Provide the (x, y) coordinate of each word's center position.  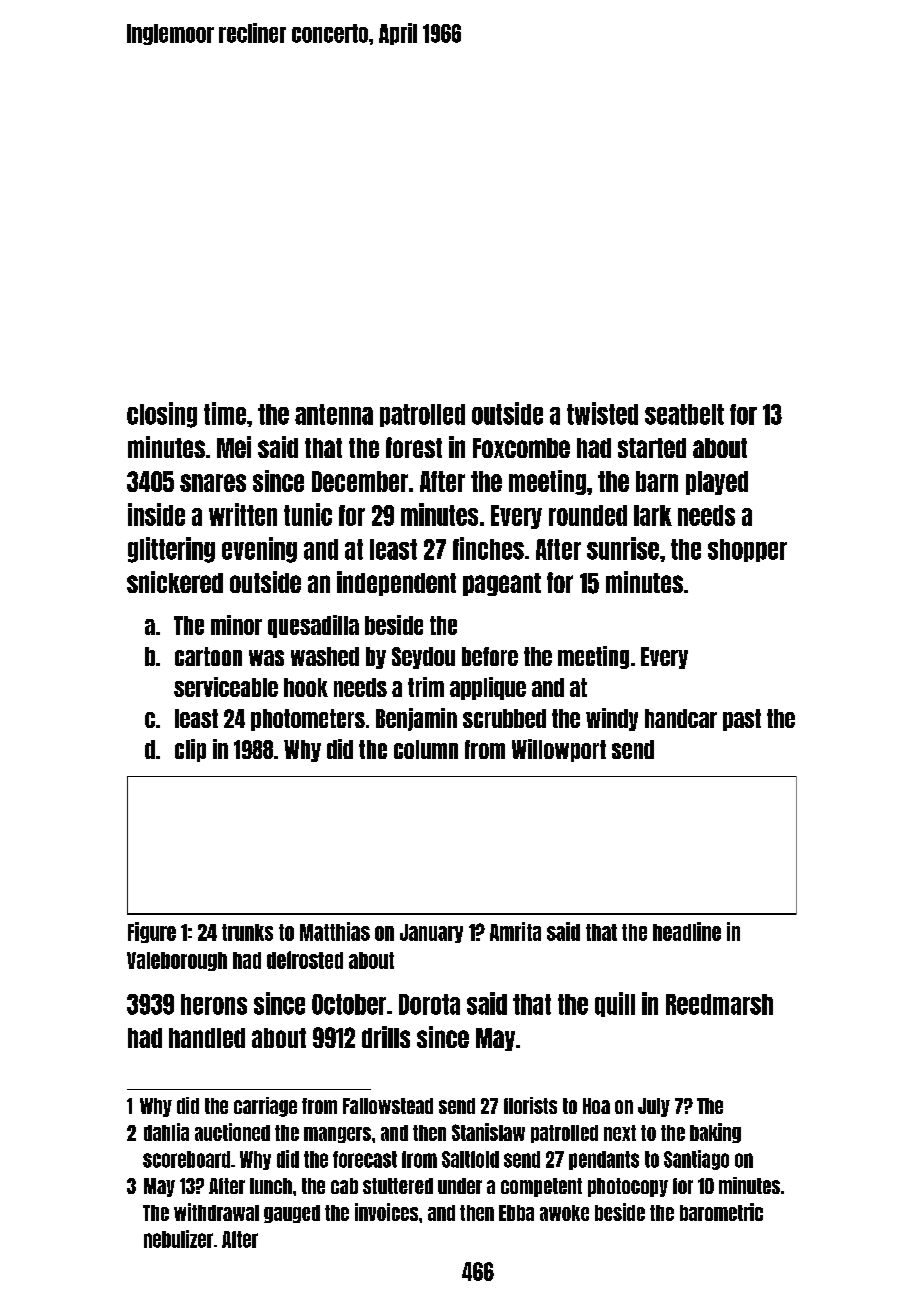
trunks (247, 932)
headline (687, 931)
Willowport (559, 750)
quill (615, 1004)
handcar (681, 718)
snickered (175, 582)
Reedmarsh (719, 1004)
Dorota (429, 1004)
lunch (271, 1186)
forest (414, 447)
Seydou (423, 658)
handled (207, 1038)
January (431, 933)
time (225, 413)
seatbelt (684, 414)
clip (190, 750)
